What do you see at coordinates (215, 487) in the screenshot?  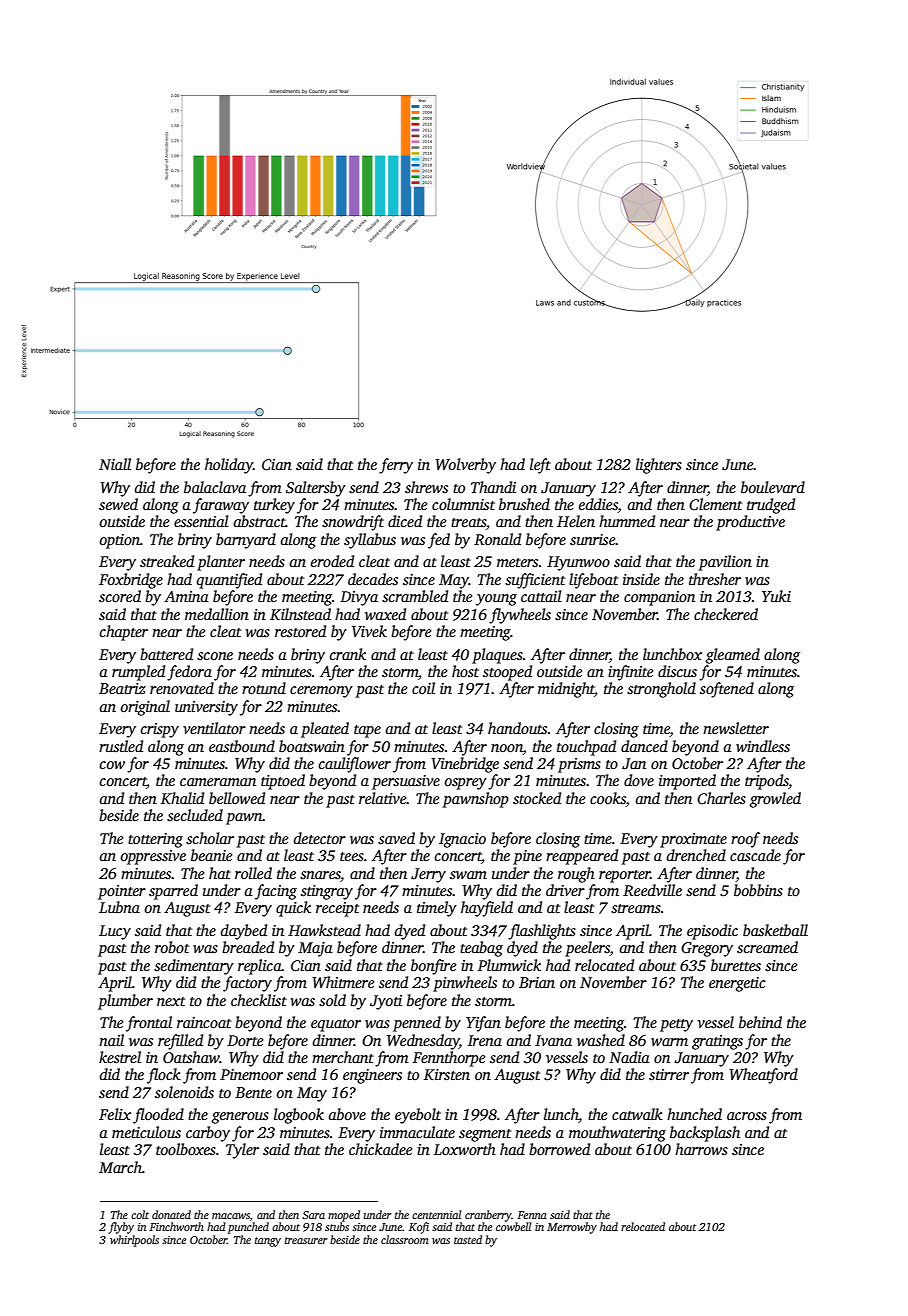 I see `balaclava` at bounding box center [215, 487].
